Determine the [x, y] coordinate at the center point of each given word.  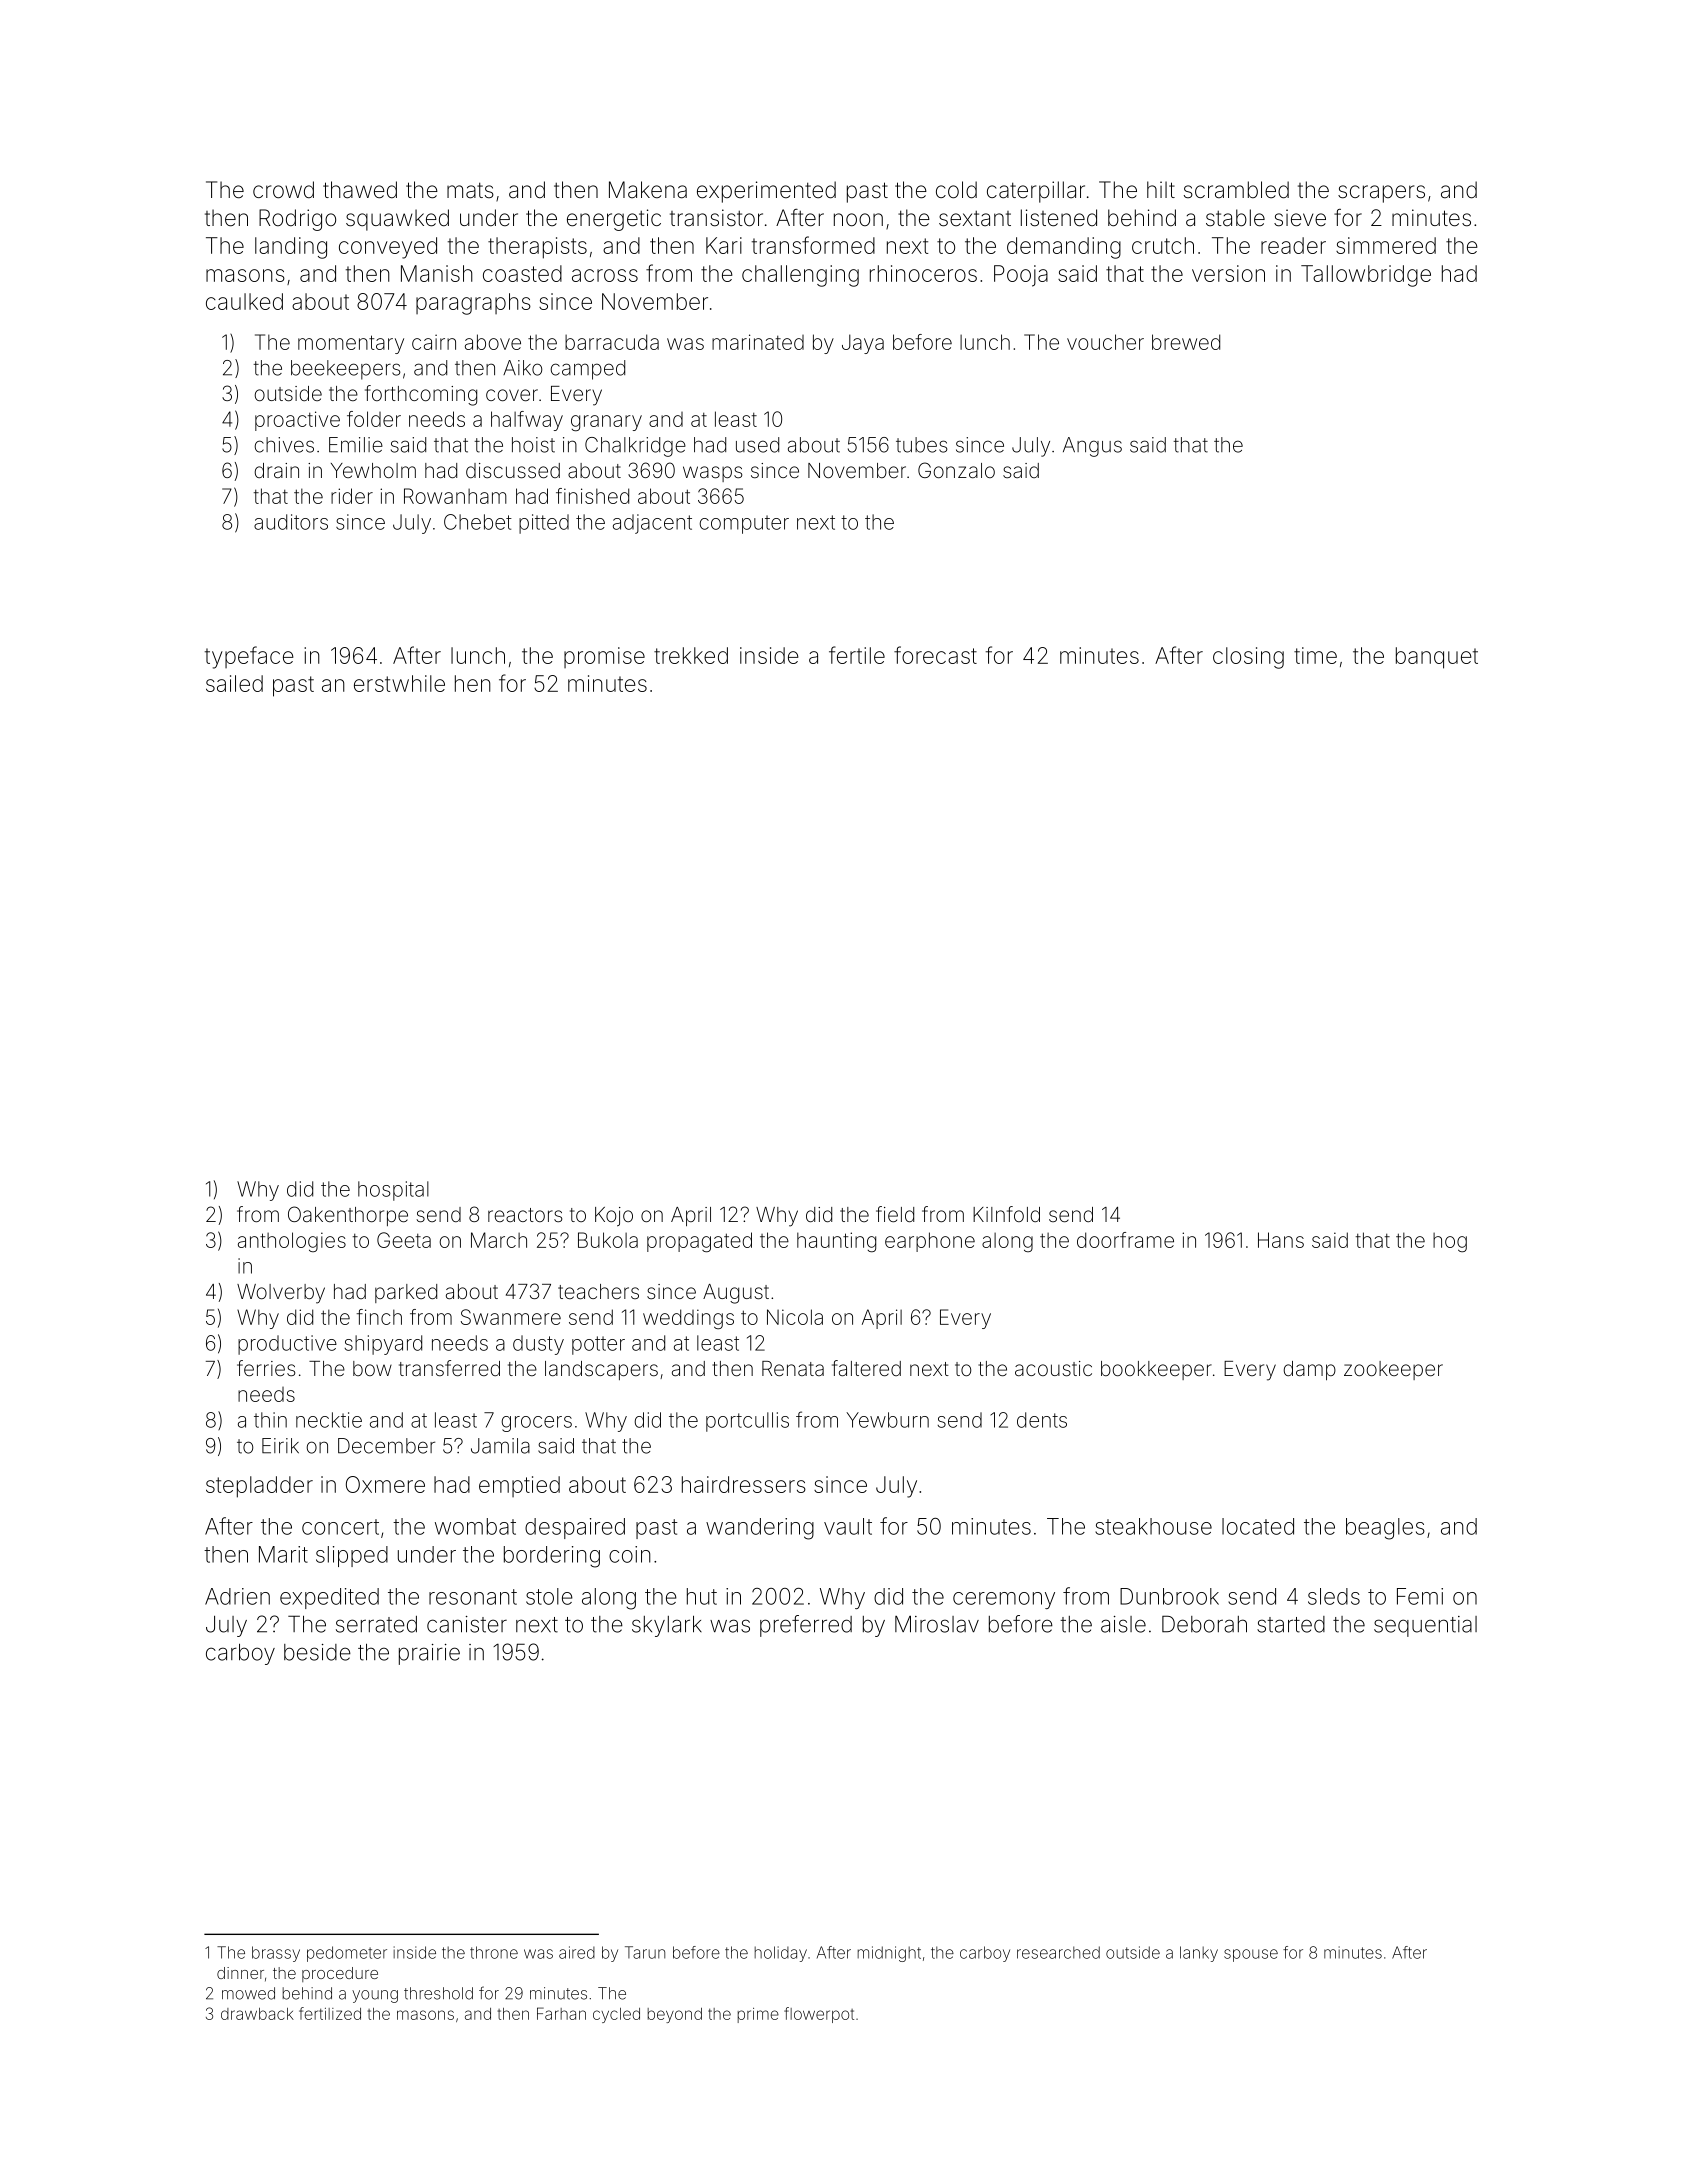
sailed [234, 683]
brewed [1186, 342]
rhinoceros [923, 273]
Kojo [614, 1216]
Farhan [561, 2013]
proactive [297, 421]
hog [1450, 1242]
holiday [780, 1954]
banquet [1437, 658]
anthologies [292, 1242]
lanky [1199, 1954]
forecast [935, 655]
